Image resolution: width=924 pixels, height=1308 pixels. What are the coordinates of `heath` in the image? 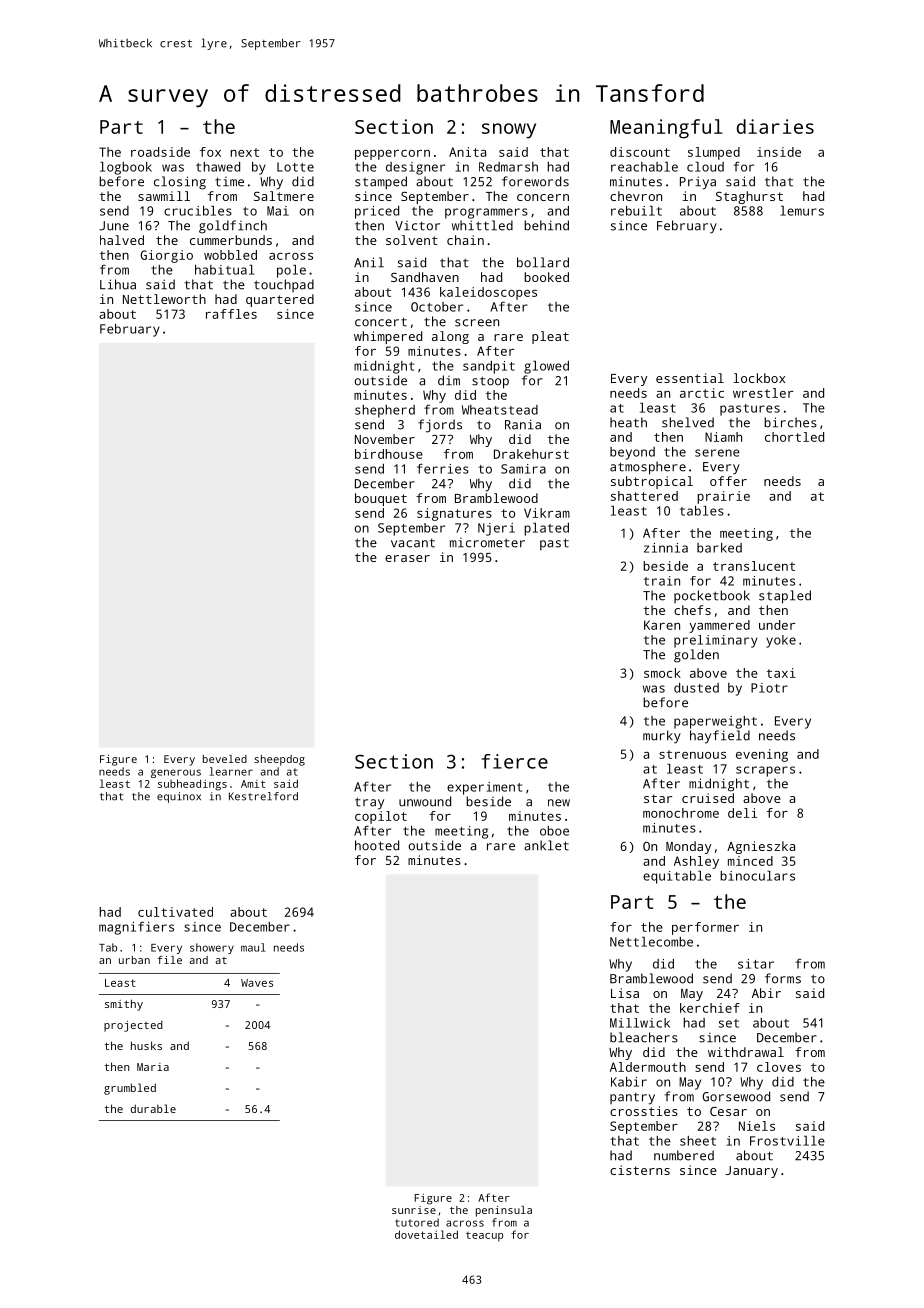 It's located at (628, 422).
